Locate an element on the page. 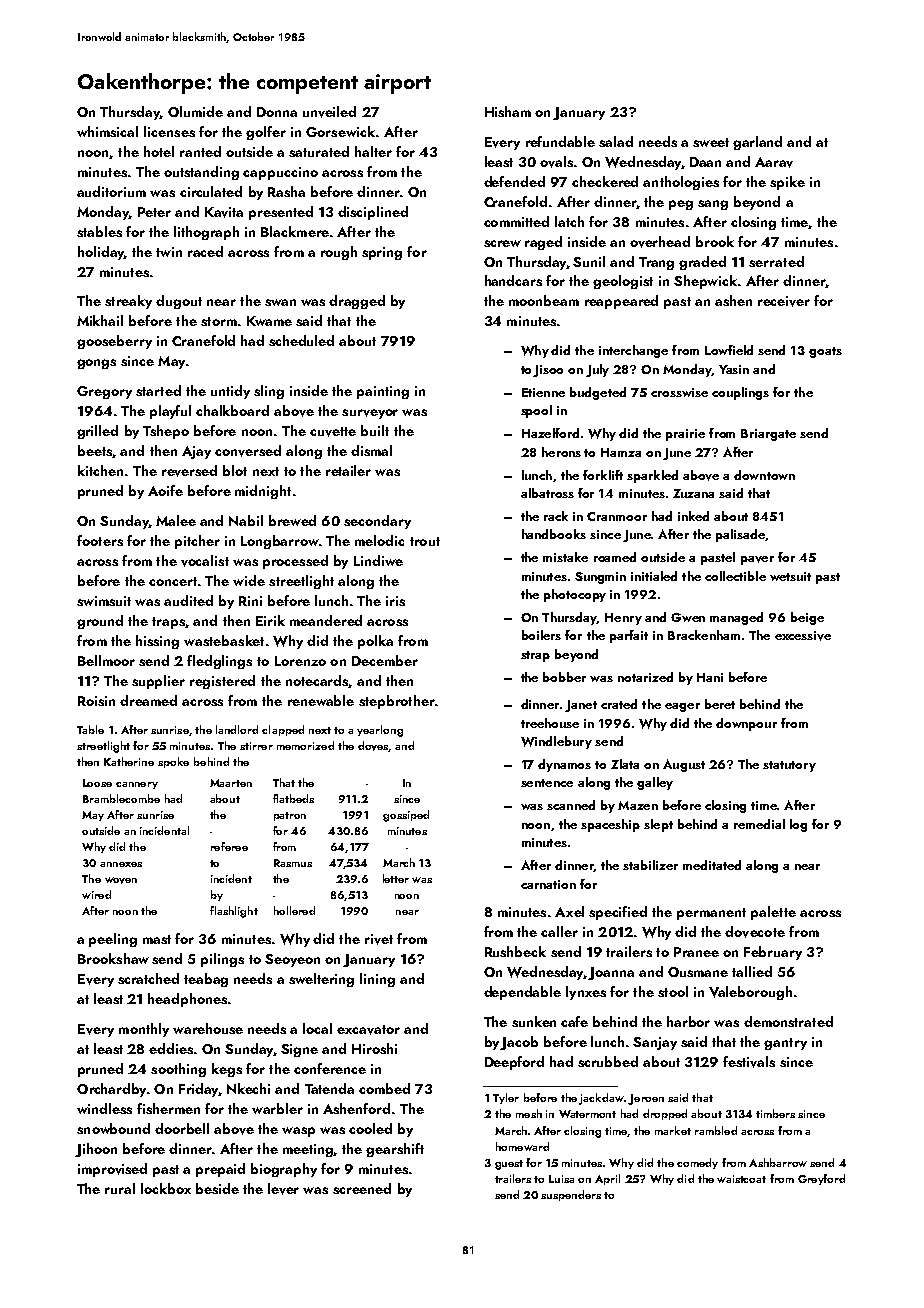  Hisham is located at coordinates (508, 111).
